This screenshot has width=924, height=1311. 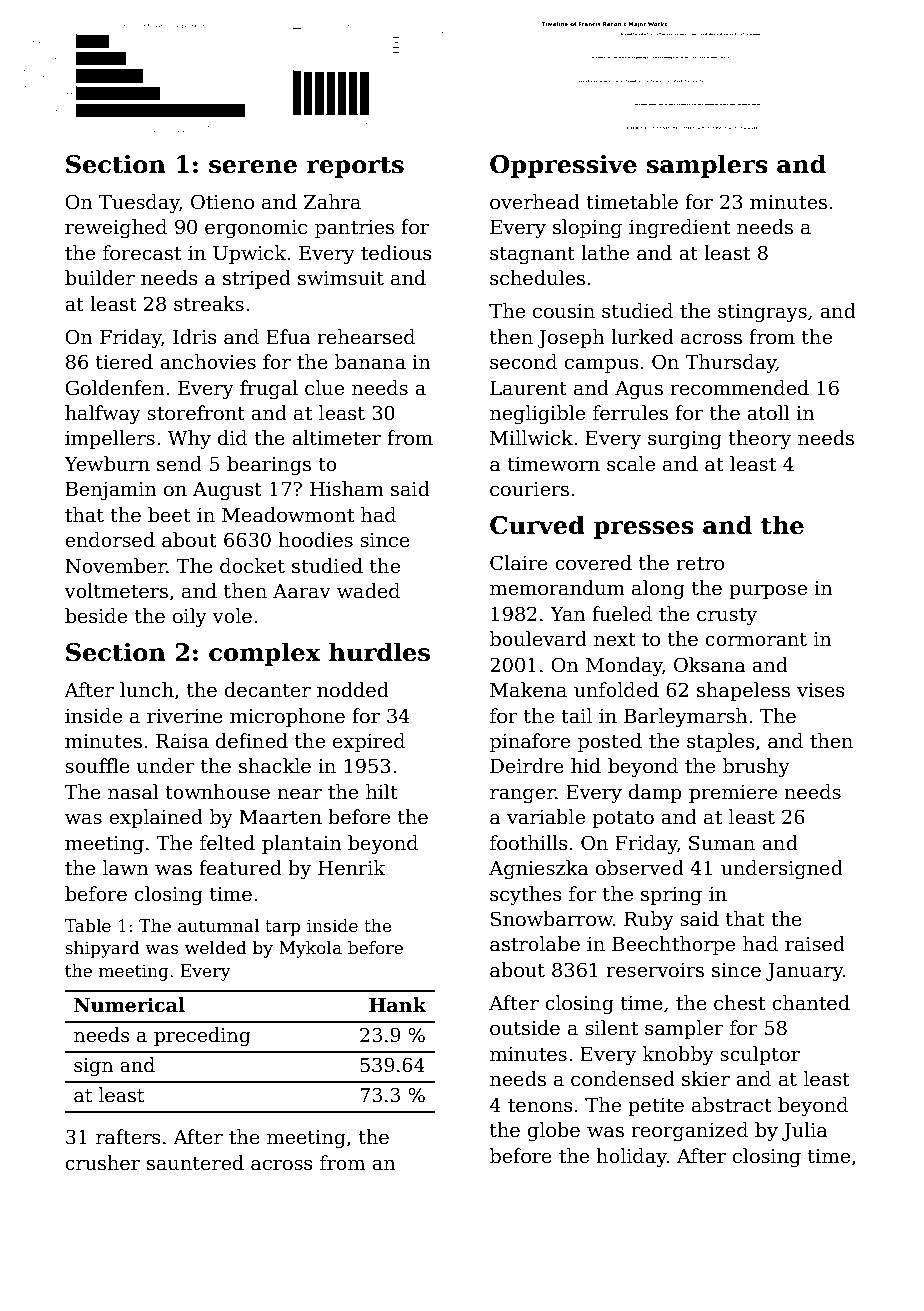 What do you see at coordinates (537, 278) in the screenshot?
I see `schedules` at bounding box center [537, 278].
